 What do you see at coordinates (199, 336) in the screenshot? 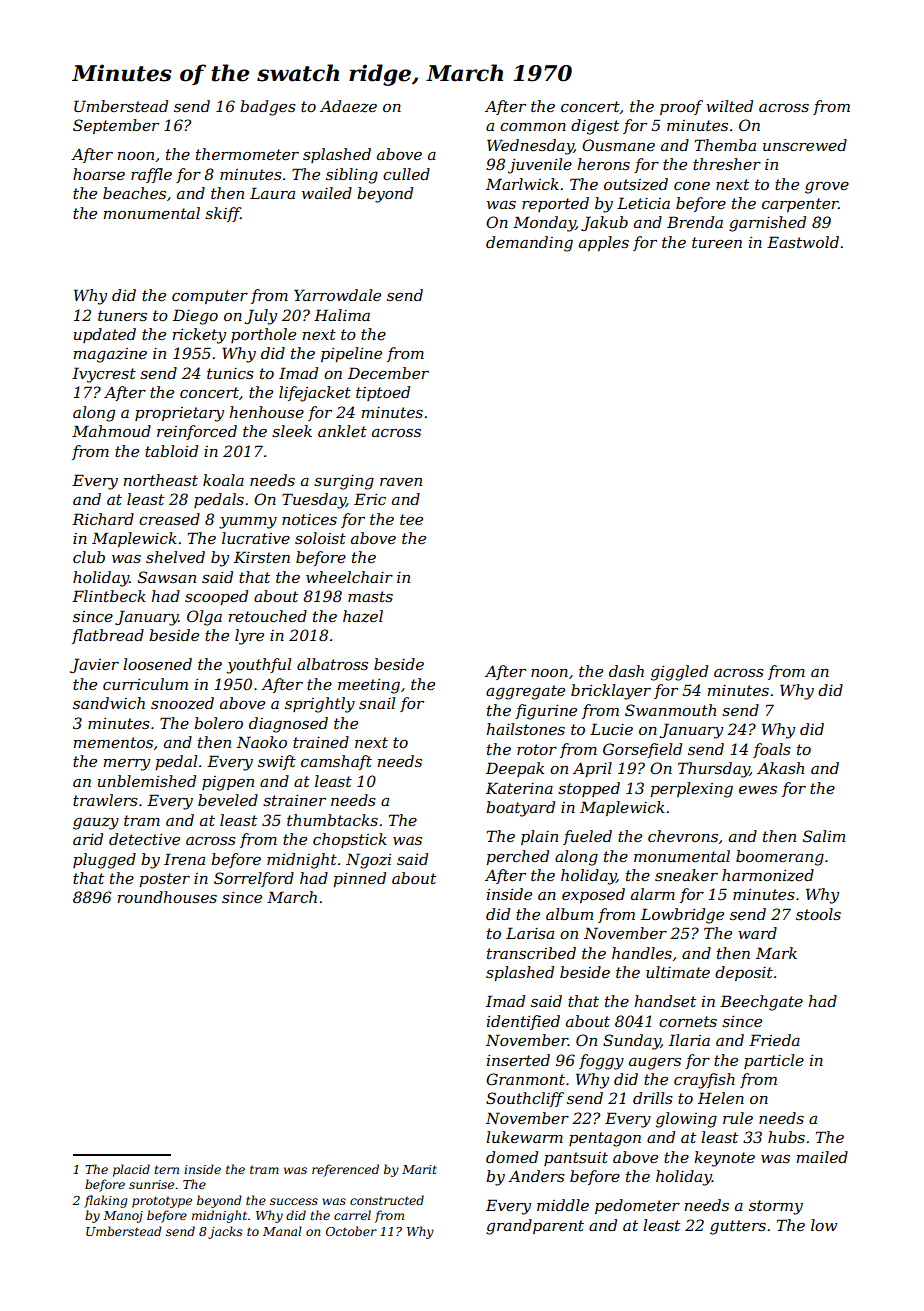
I see `rickety` at bounding box center [199, 336].
